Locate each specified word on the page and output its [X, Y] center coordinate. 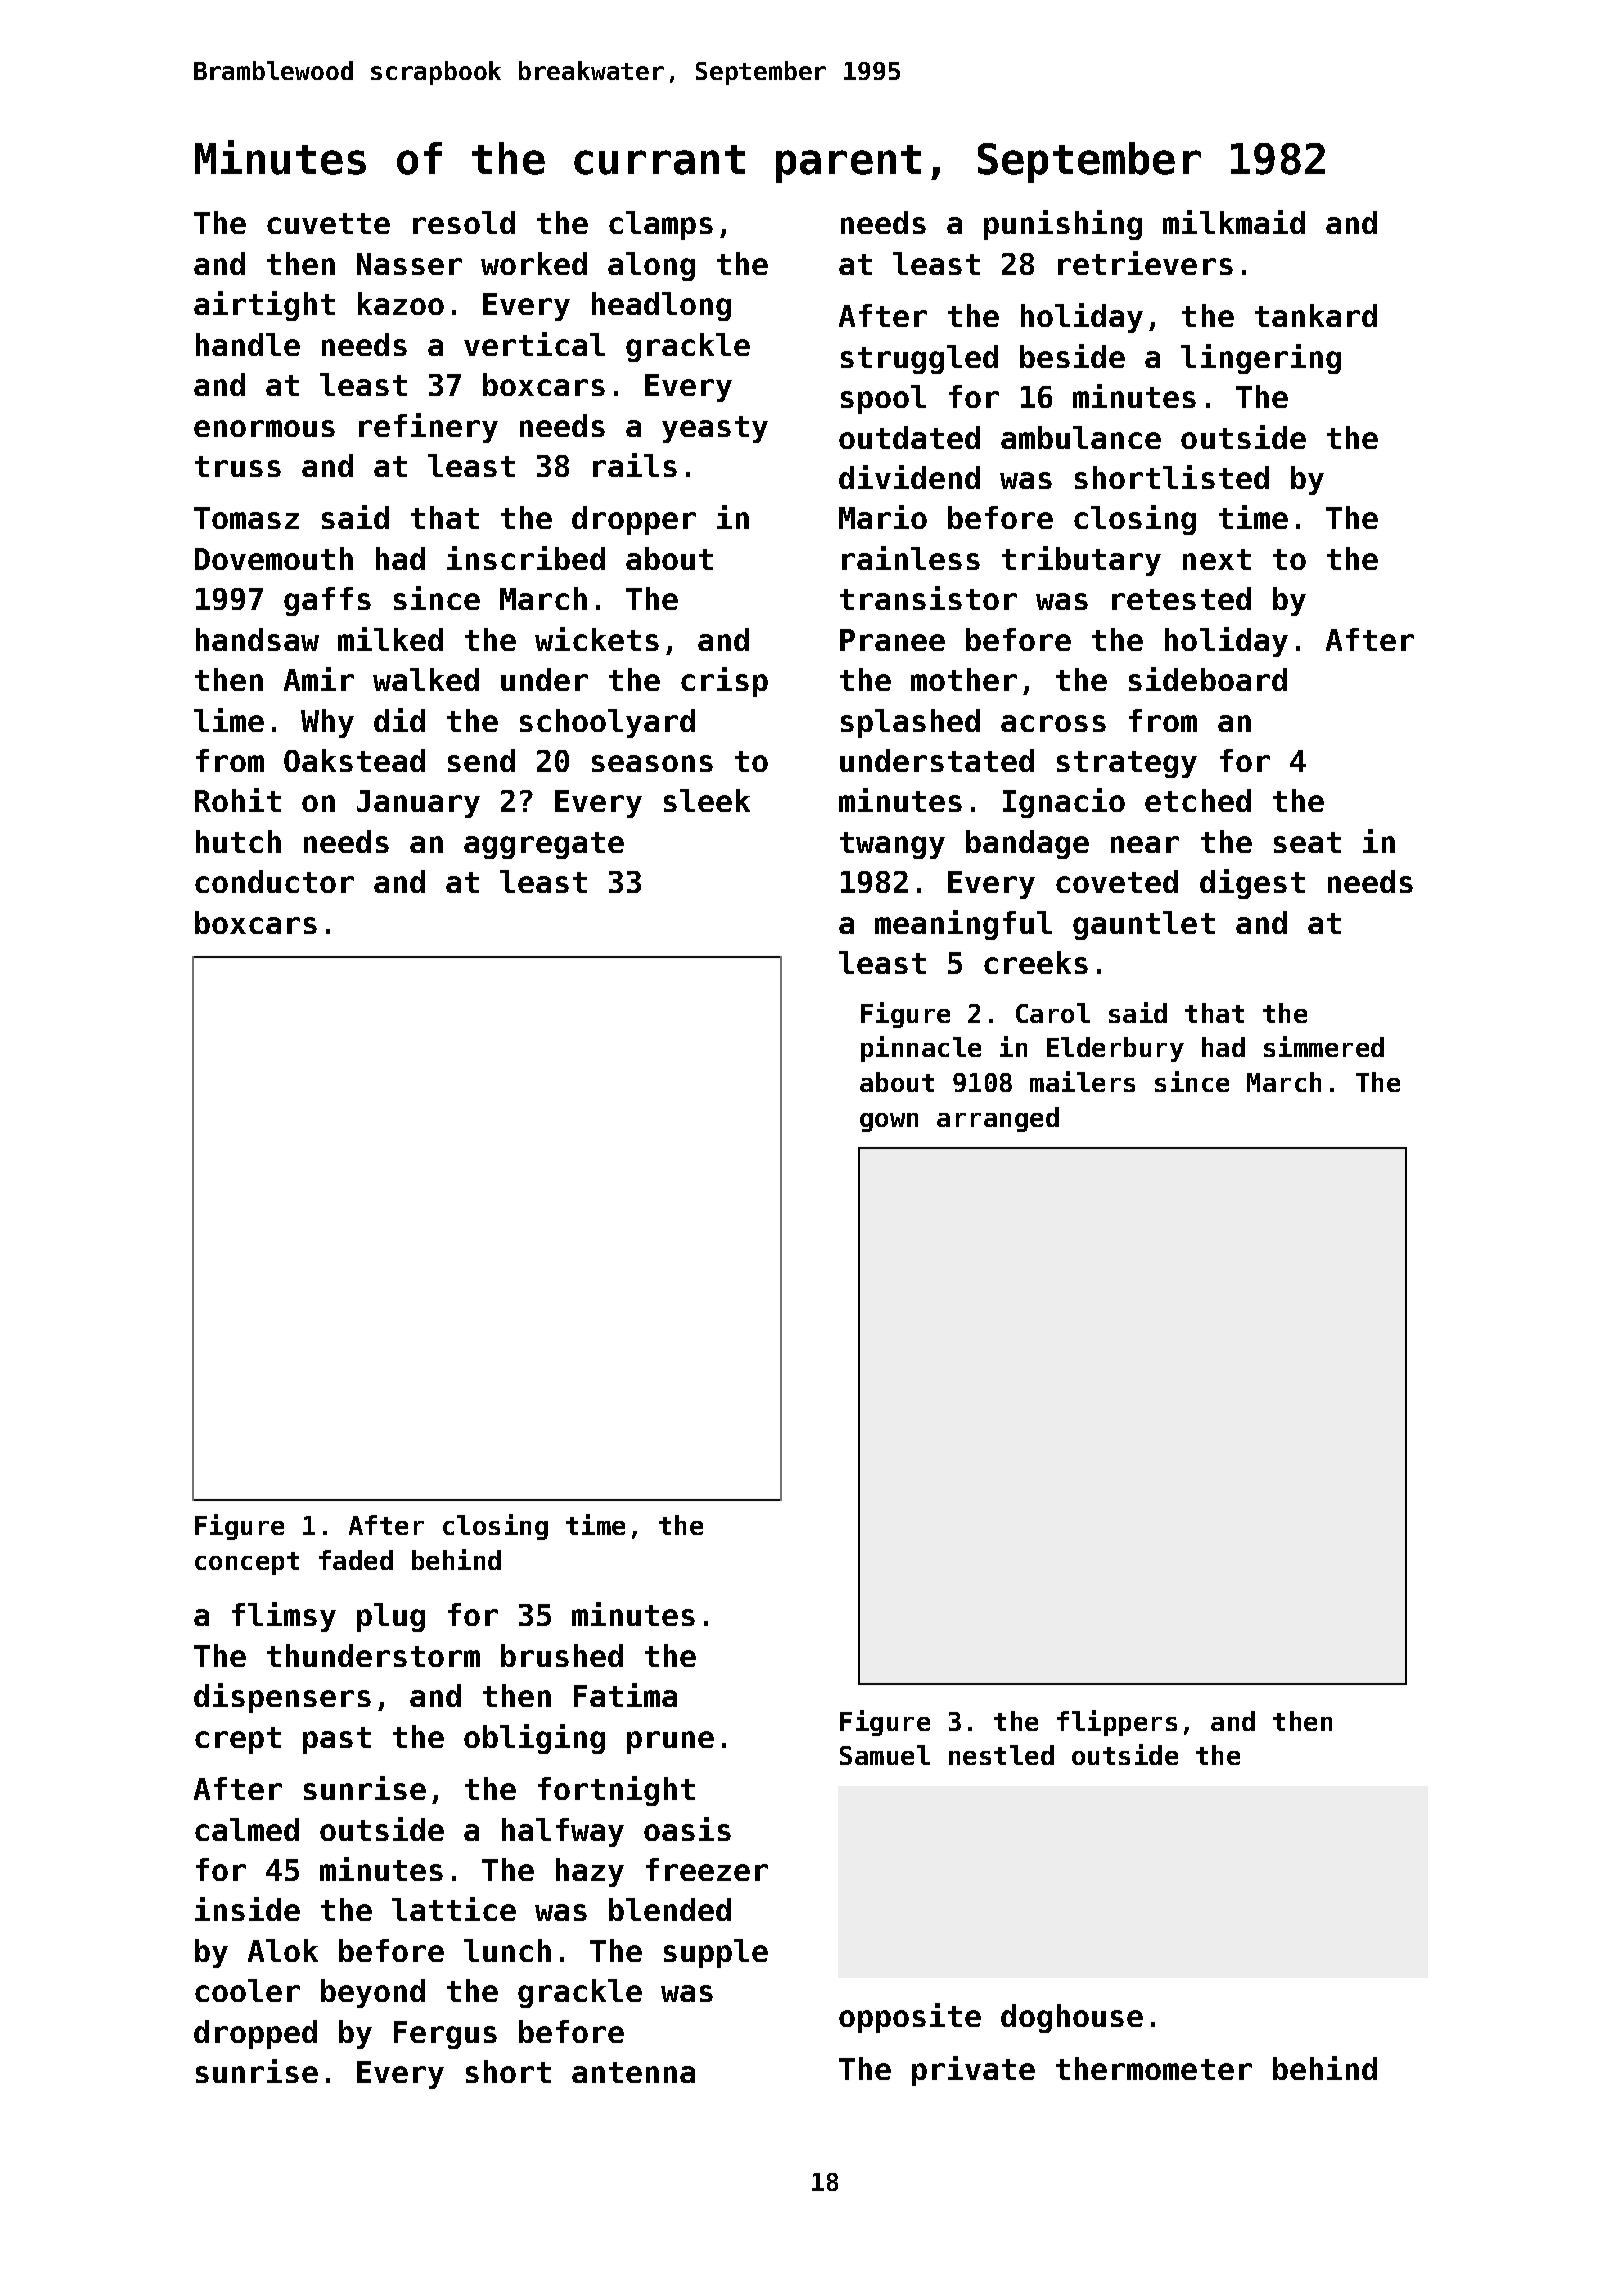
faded [356, 1560]
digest [1252, 884]
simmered [1324, 1046]
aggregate [544, 845]
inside [247, 1909]
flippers [1117, 1723]
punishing [1063, 225]
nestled [1001, 1755]
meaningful [963, 925]
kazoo [401, 303]
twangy [892, 845]
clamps [661, 225]
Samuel [885, 1755]
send [481, 760]
